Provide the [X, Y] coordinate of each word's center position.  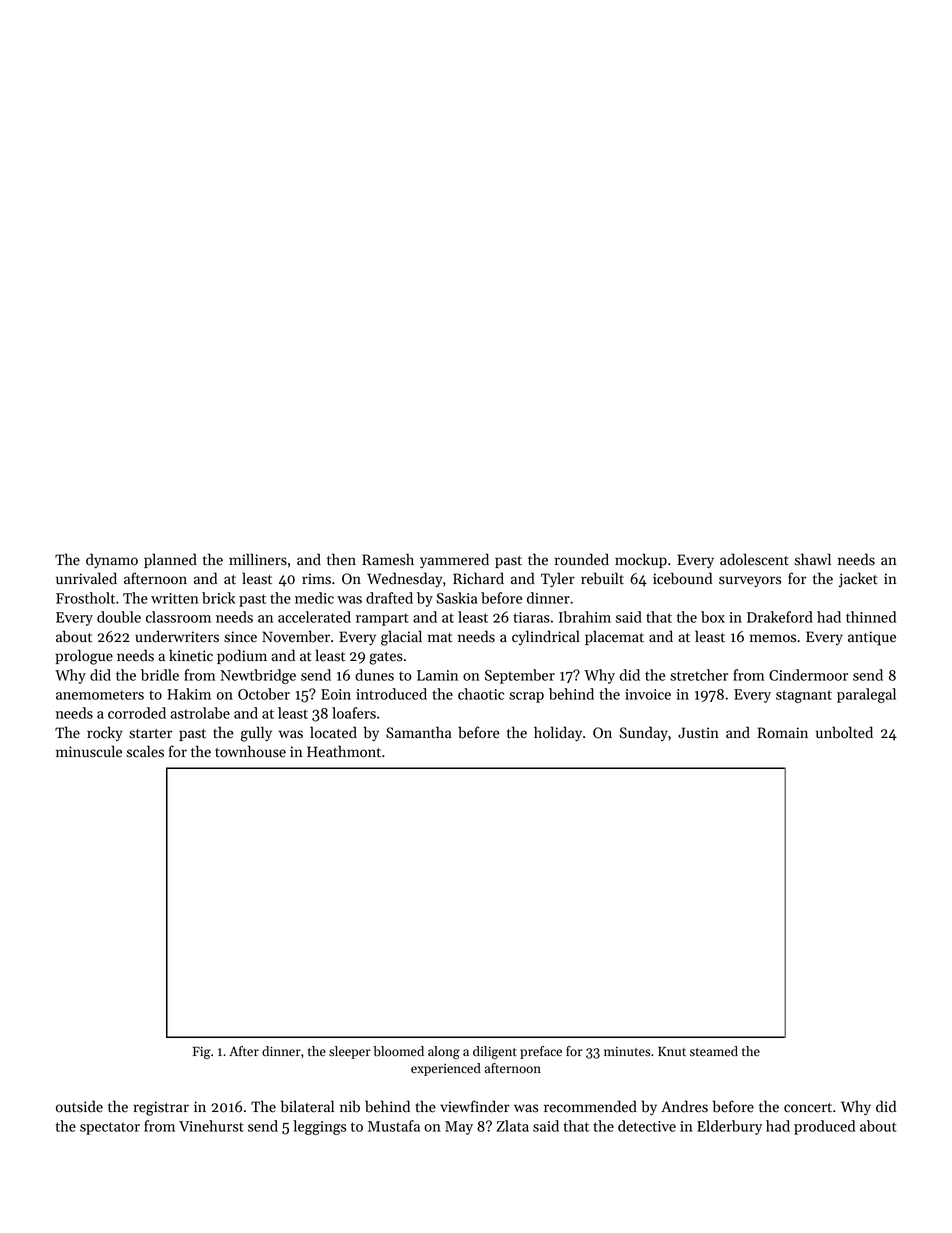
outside [79, 1106]
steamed [714, 1051]
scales [145, 751]
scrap [526, 697]
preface [541, 1052]
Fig [202, 1053]
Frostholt [85, 598]
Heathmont [344, 751]
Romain [782, 733]
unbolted [844, 732]
